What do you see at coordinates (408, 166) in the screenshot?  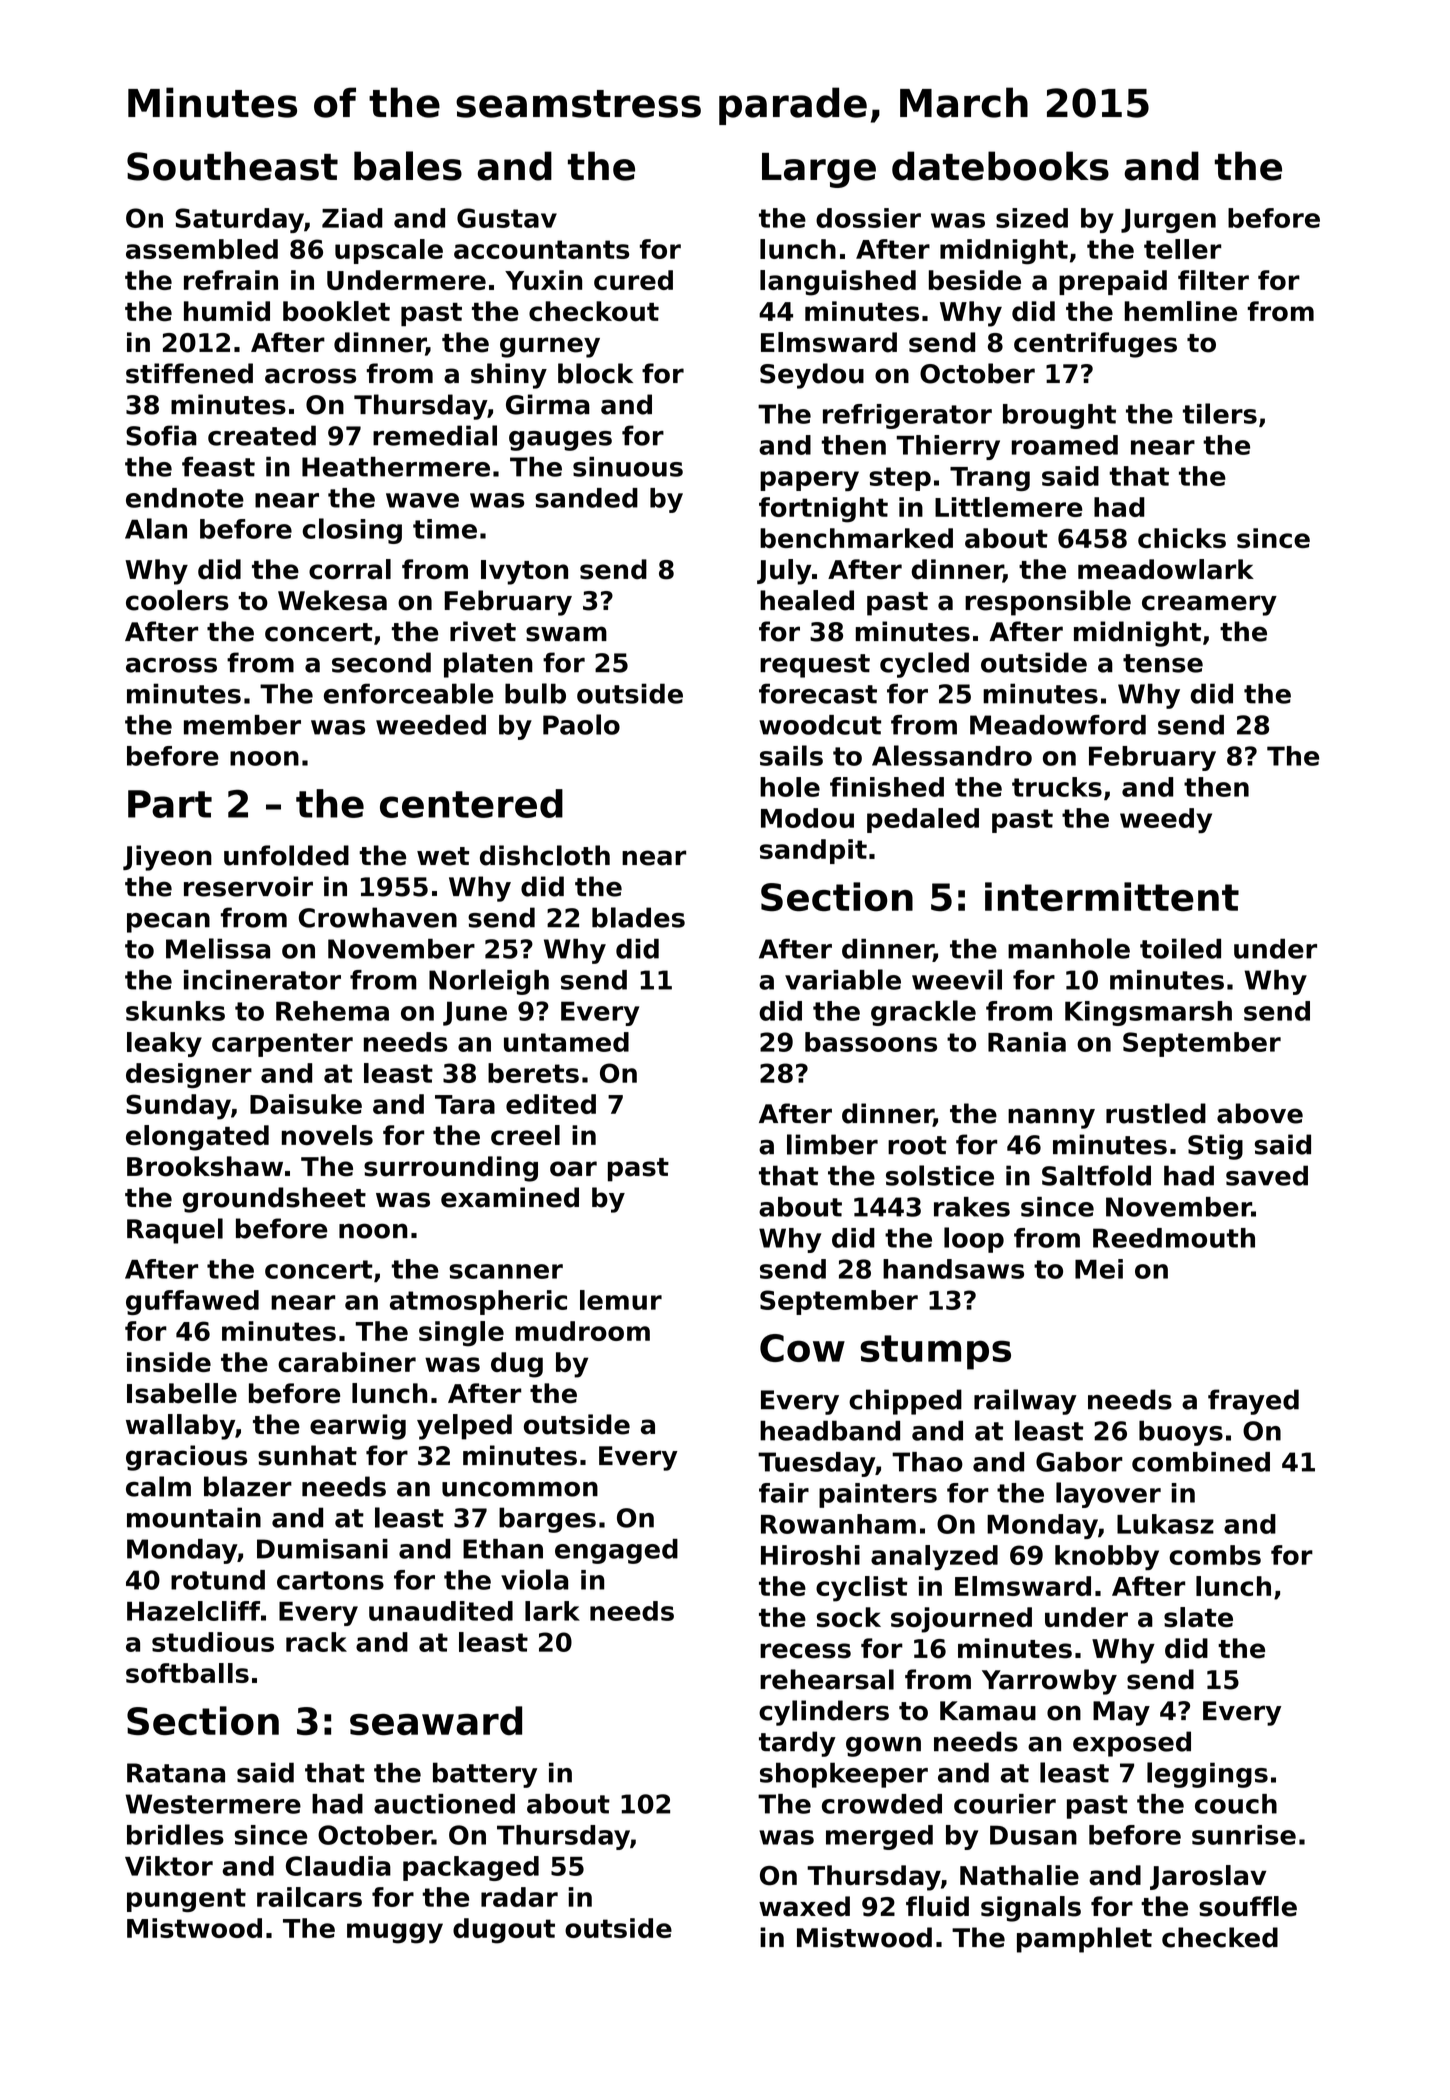 I see `bales` at bounding box center [408, 166].
